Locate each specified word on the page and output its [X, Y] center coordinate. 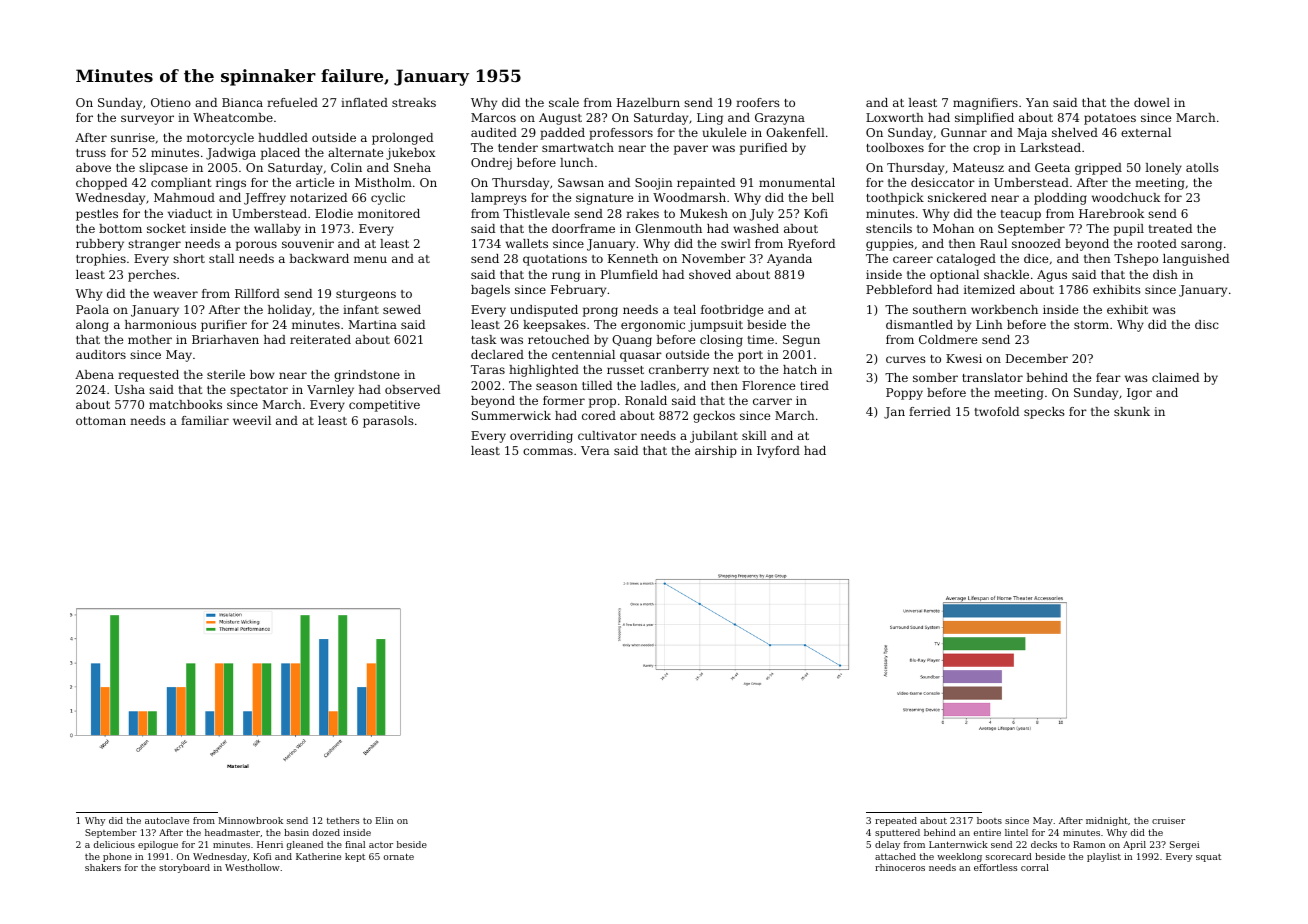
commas [548, 451]
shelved [1075, 132]
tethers [343, 820]
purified [763, 149]
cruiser [1168, 820]
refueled [292, 102]
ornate [399, 856]
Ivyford [778, 452]
